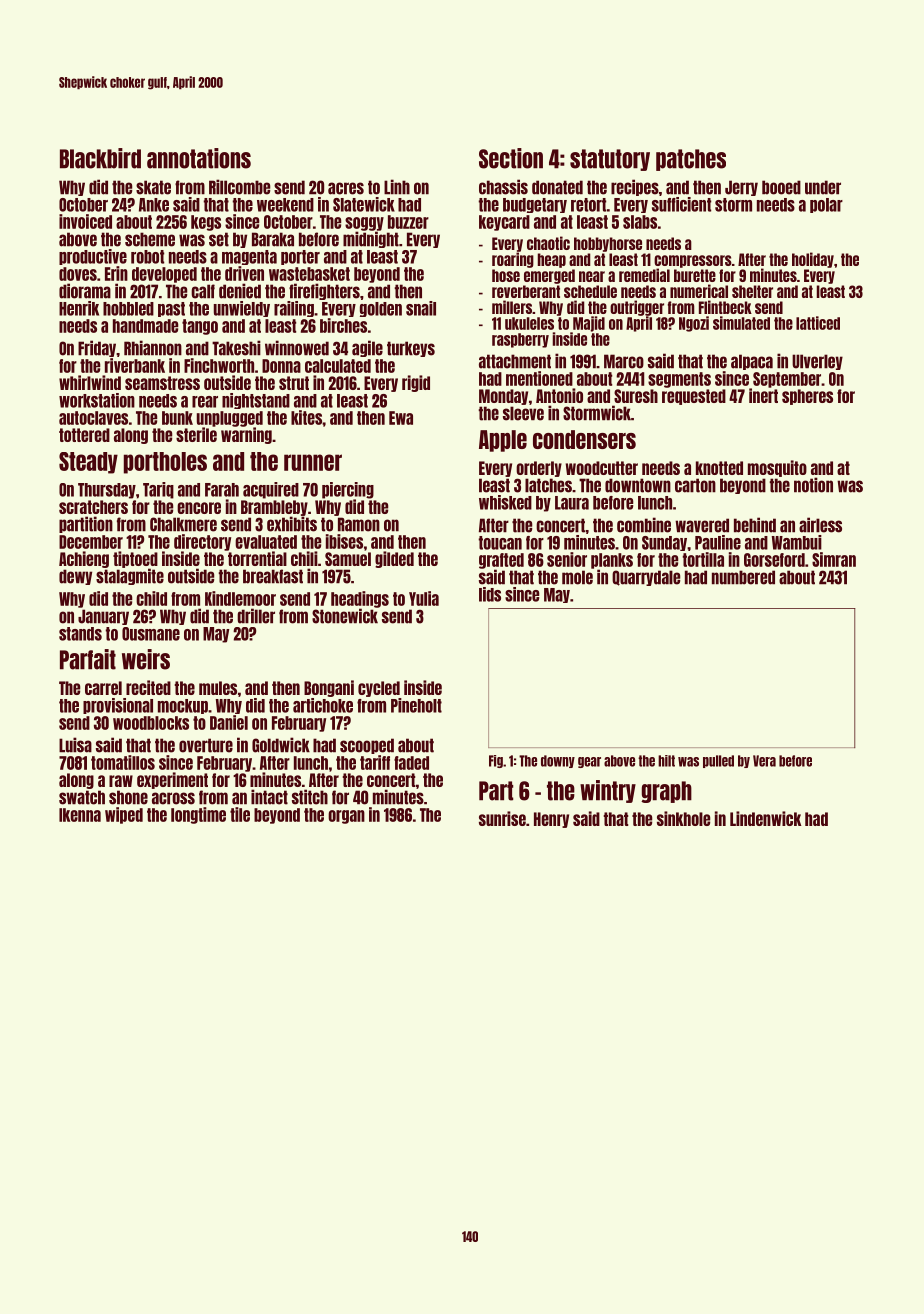  I want to click on patches, so click(691, 160).
